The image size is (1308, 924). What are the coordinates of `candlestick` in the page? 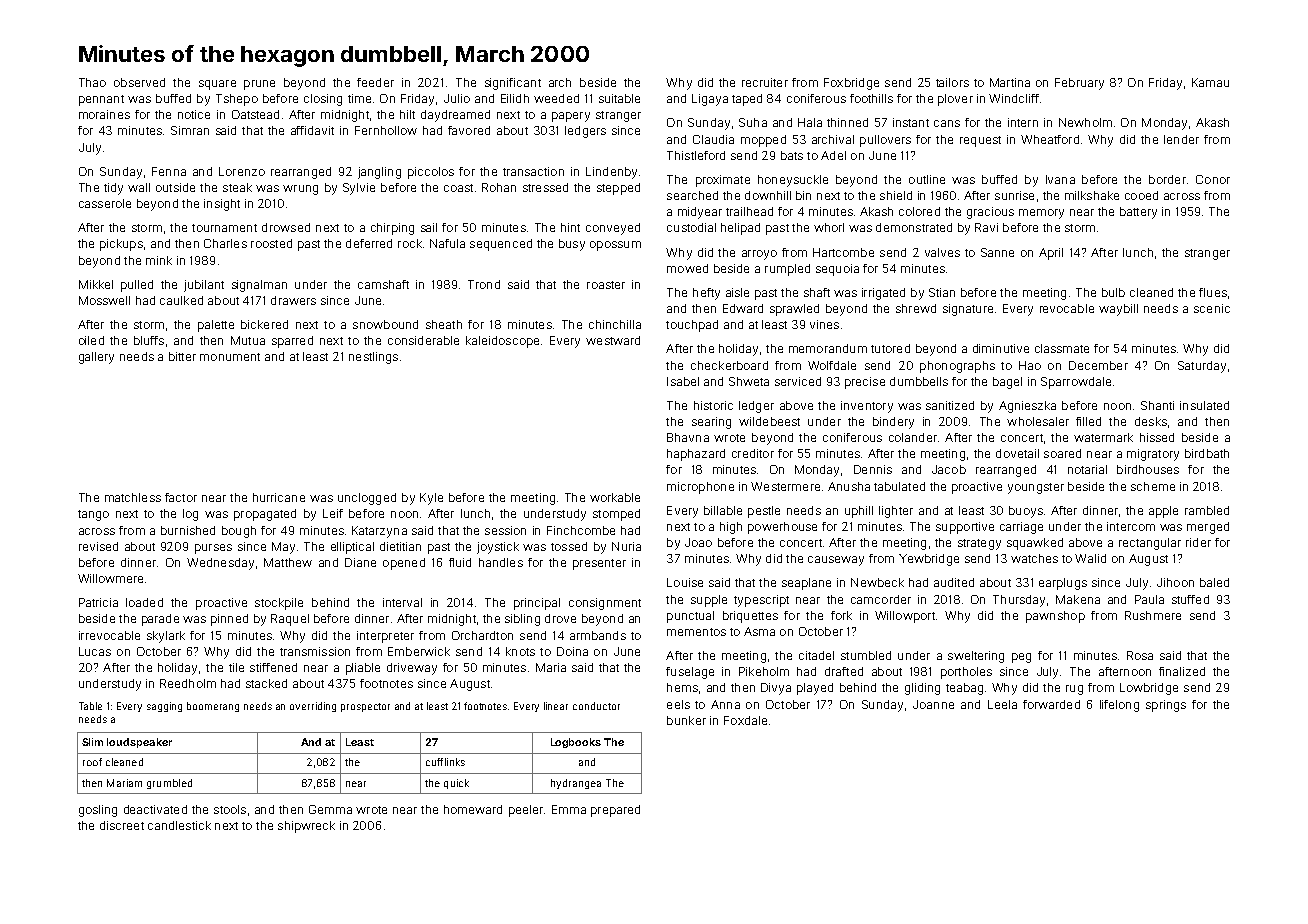 It's located at (179, 825).
